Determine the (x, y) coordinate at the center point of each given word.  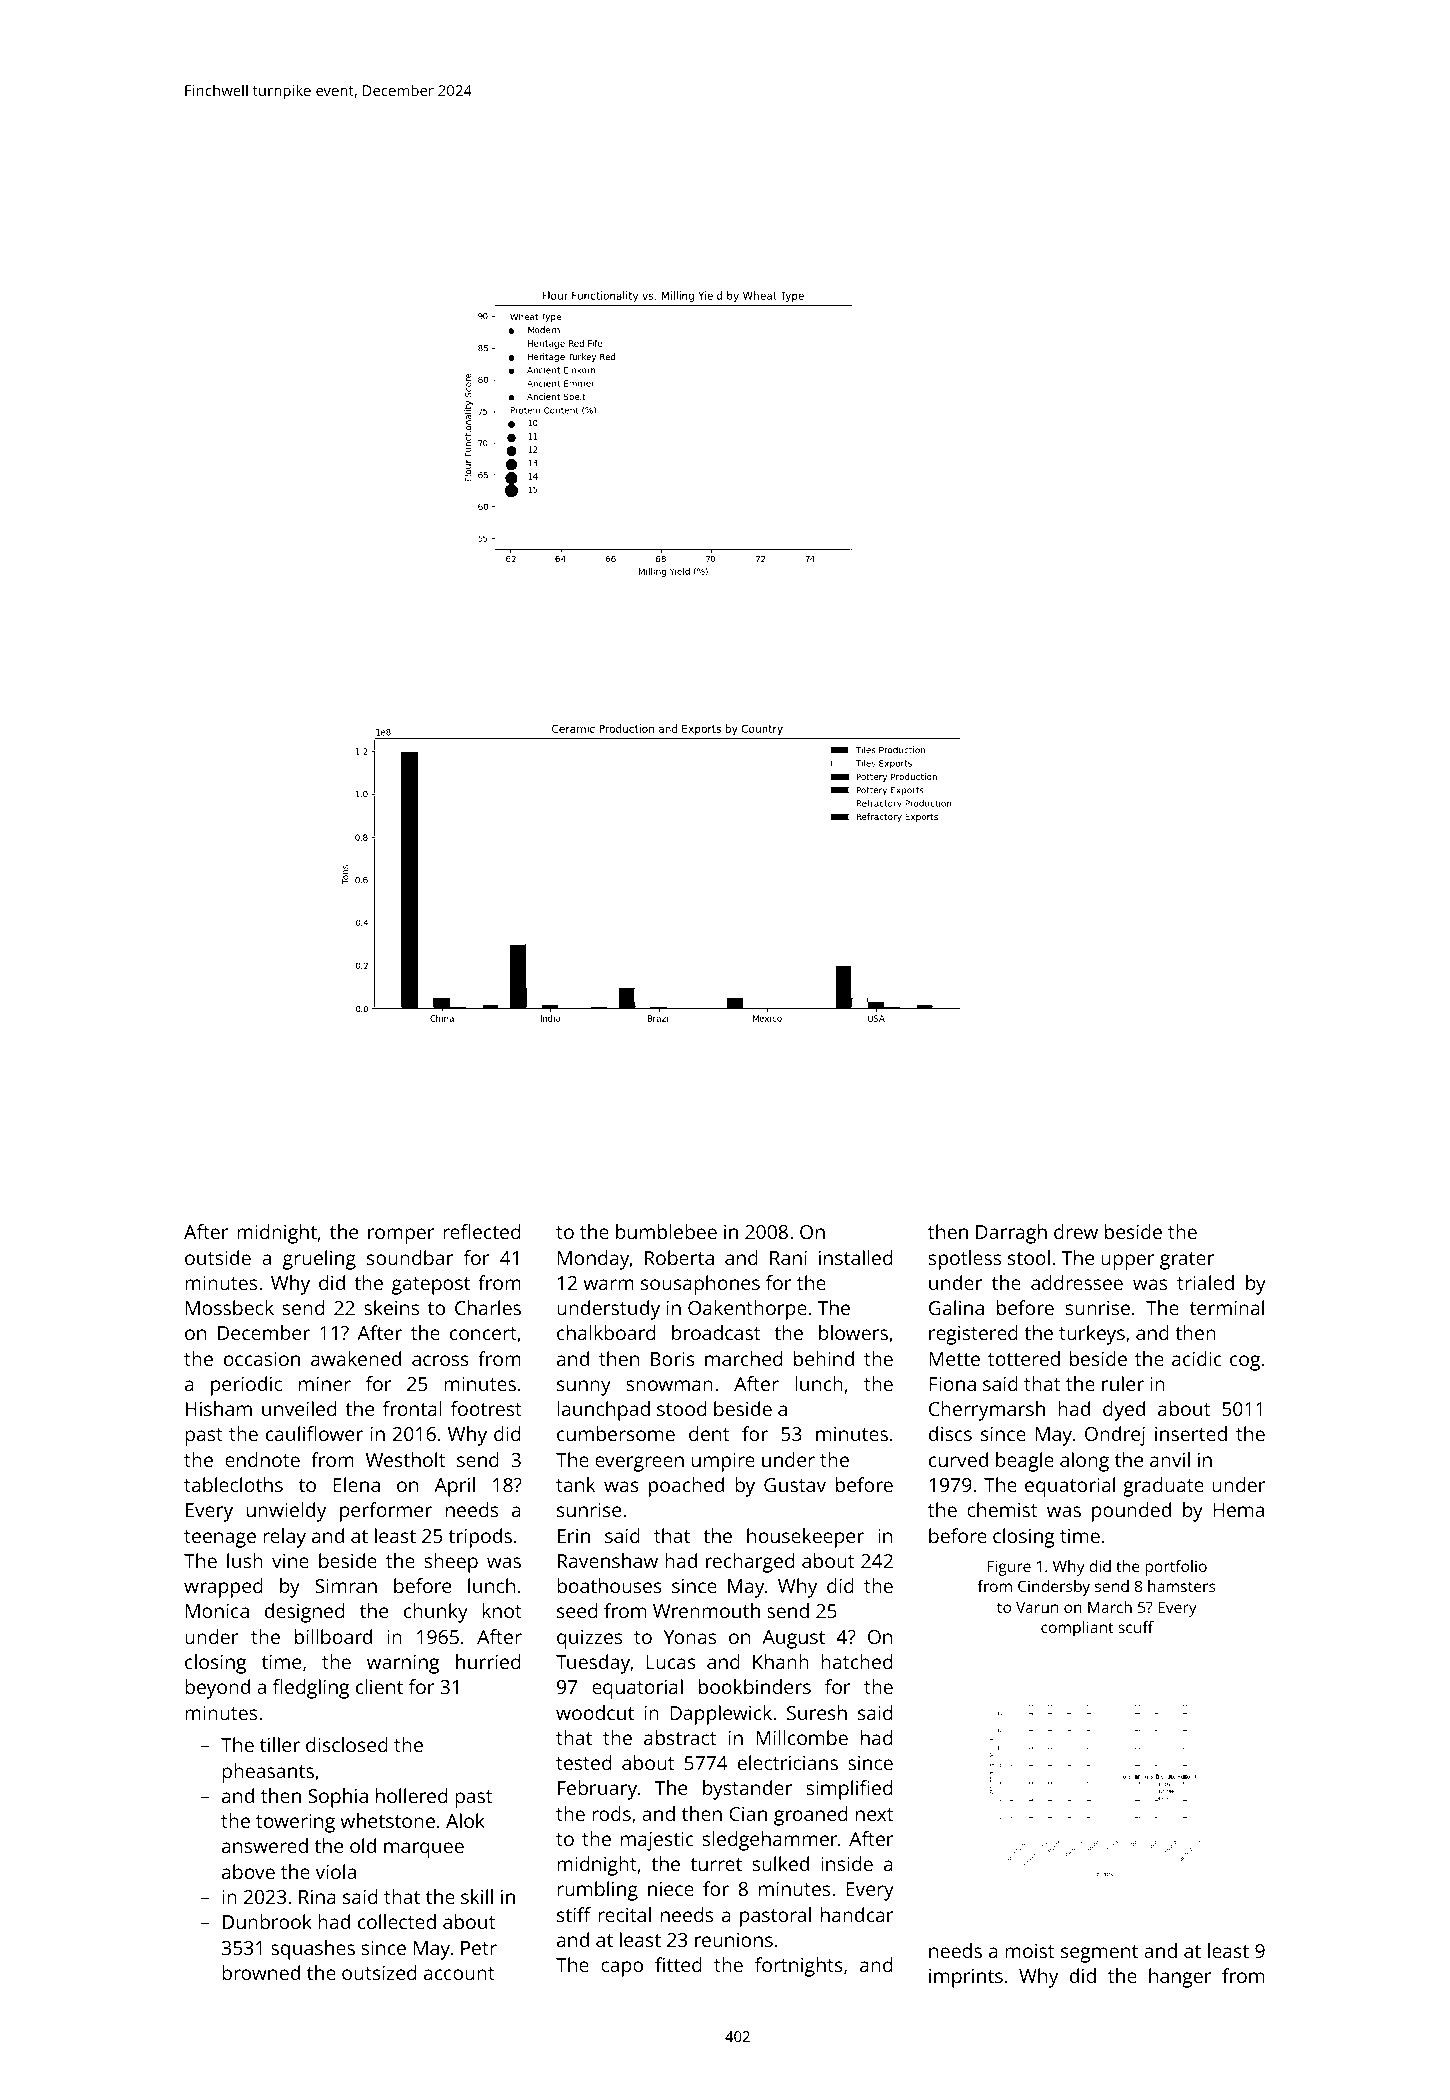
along (1084, 1462)
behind (824, 1358)
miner (325, 1384)
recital (624, 1914)
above (248, 1871)
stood (681, 1408)
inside (847, 1863)
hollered (411, 1795)
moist (1029, 1951)
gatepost (431, 1286)
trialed (1205, 1282)
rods (611, 1813)
